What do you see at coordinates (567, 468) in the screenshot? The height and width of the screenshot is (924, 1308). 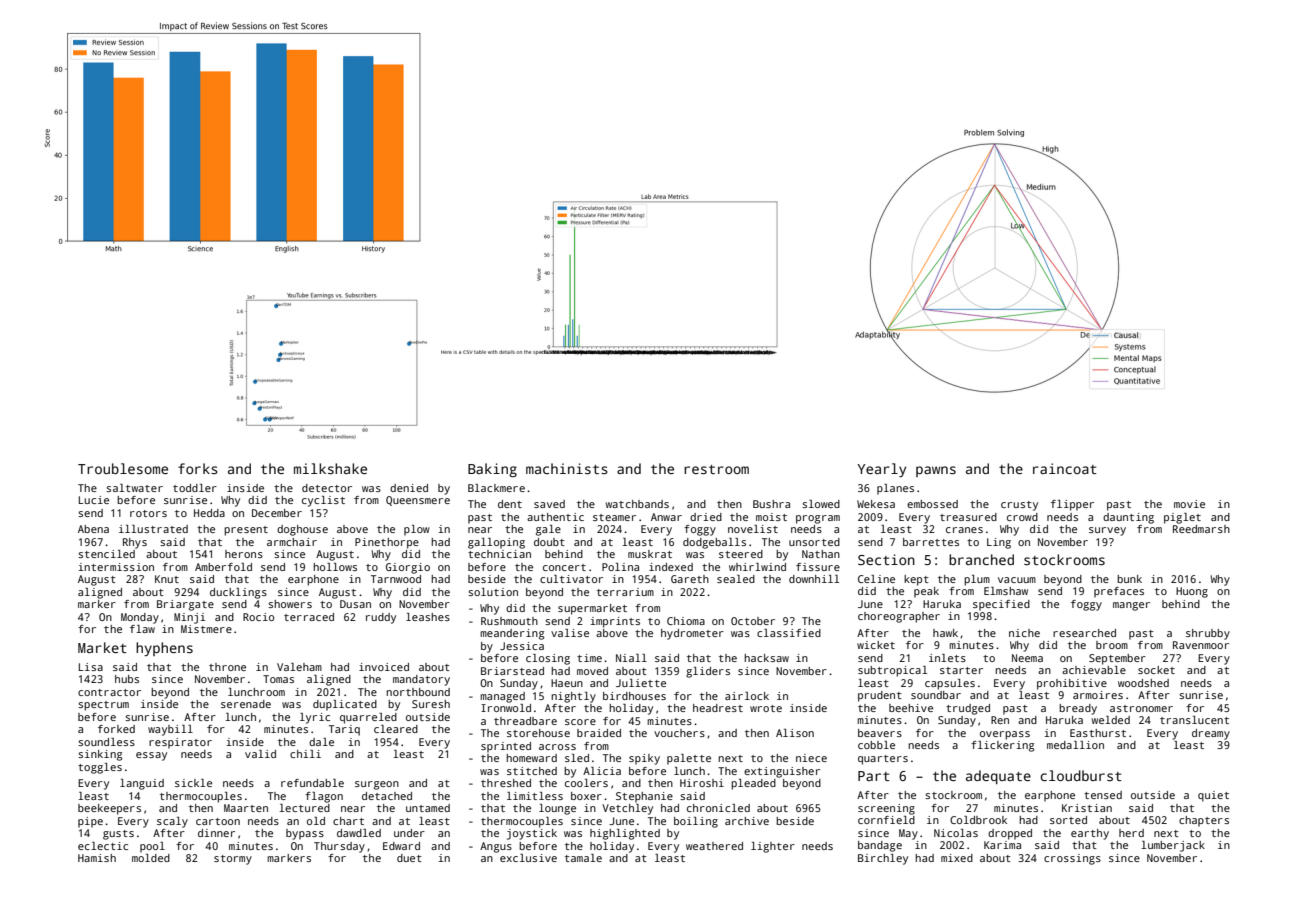 I see `machinists` at bounding box center [567, 468].
